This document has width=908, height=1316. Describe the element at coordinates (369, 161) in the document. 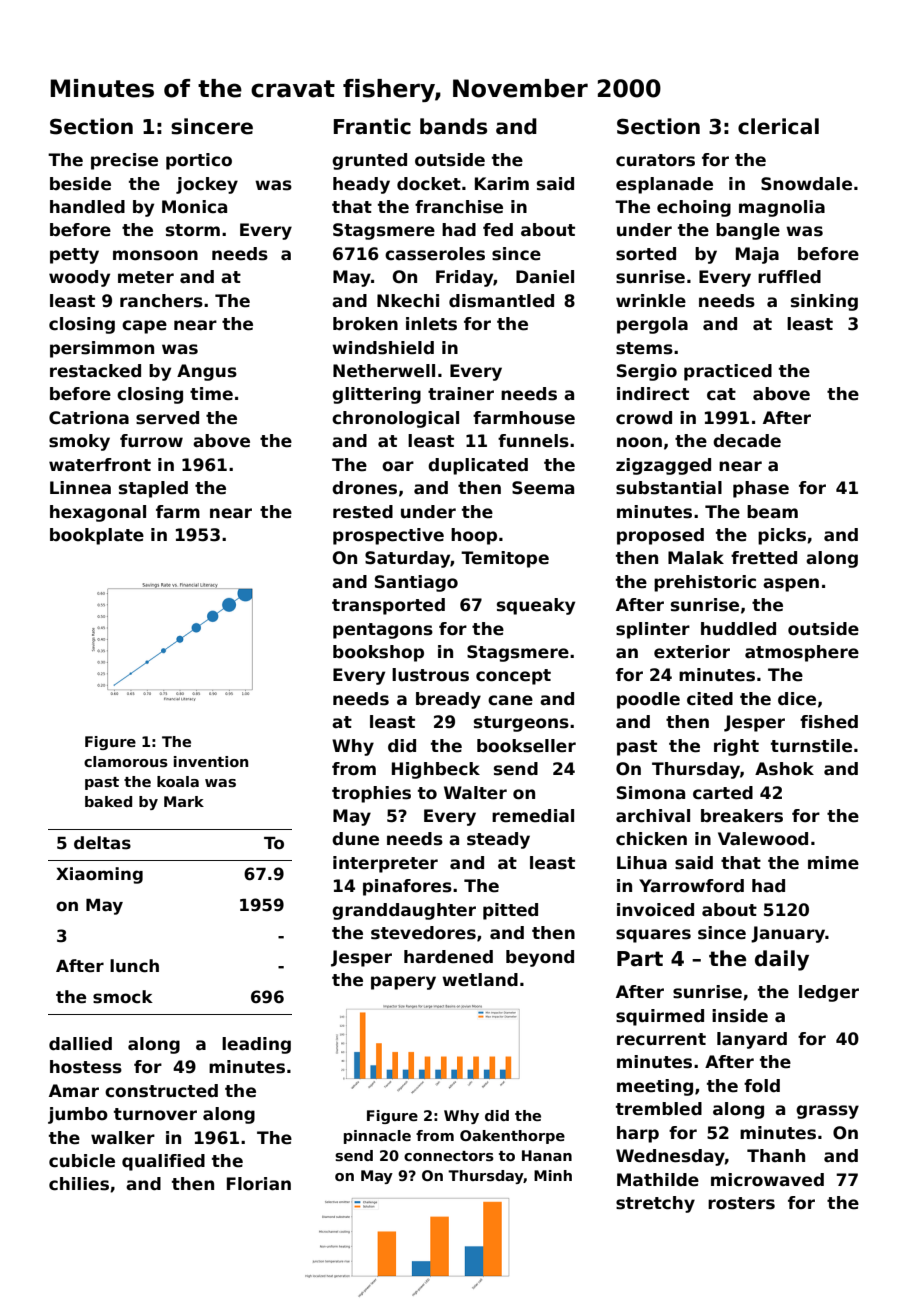

I see `grunted` at that location.
